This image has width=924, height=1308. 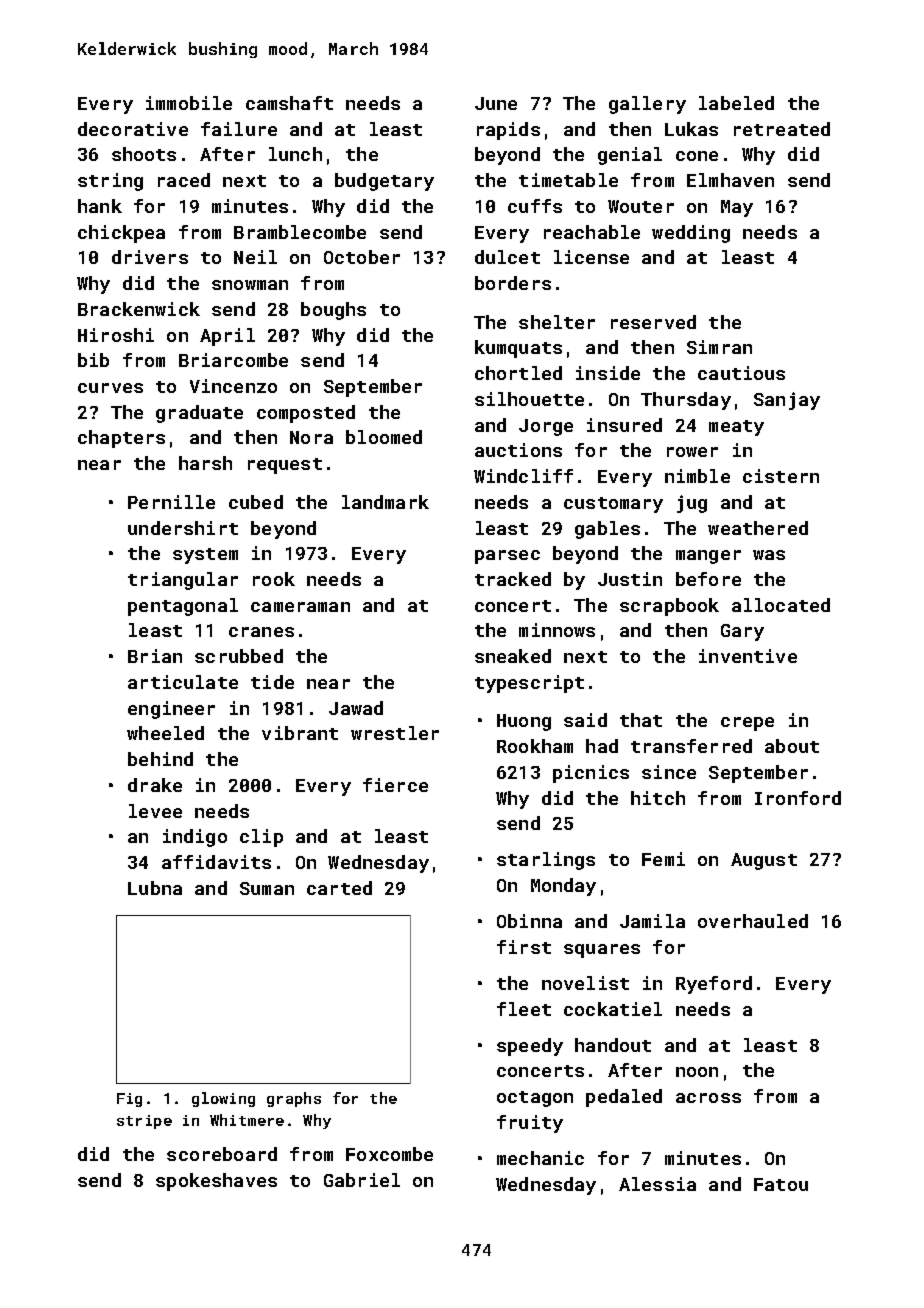 What do you see at coordinates (256, 502) in the image?
I see `cubed` at bounding box center [256, 502].
